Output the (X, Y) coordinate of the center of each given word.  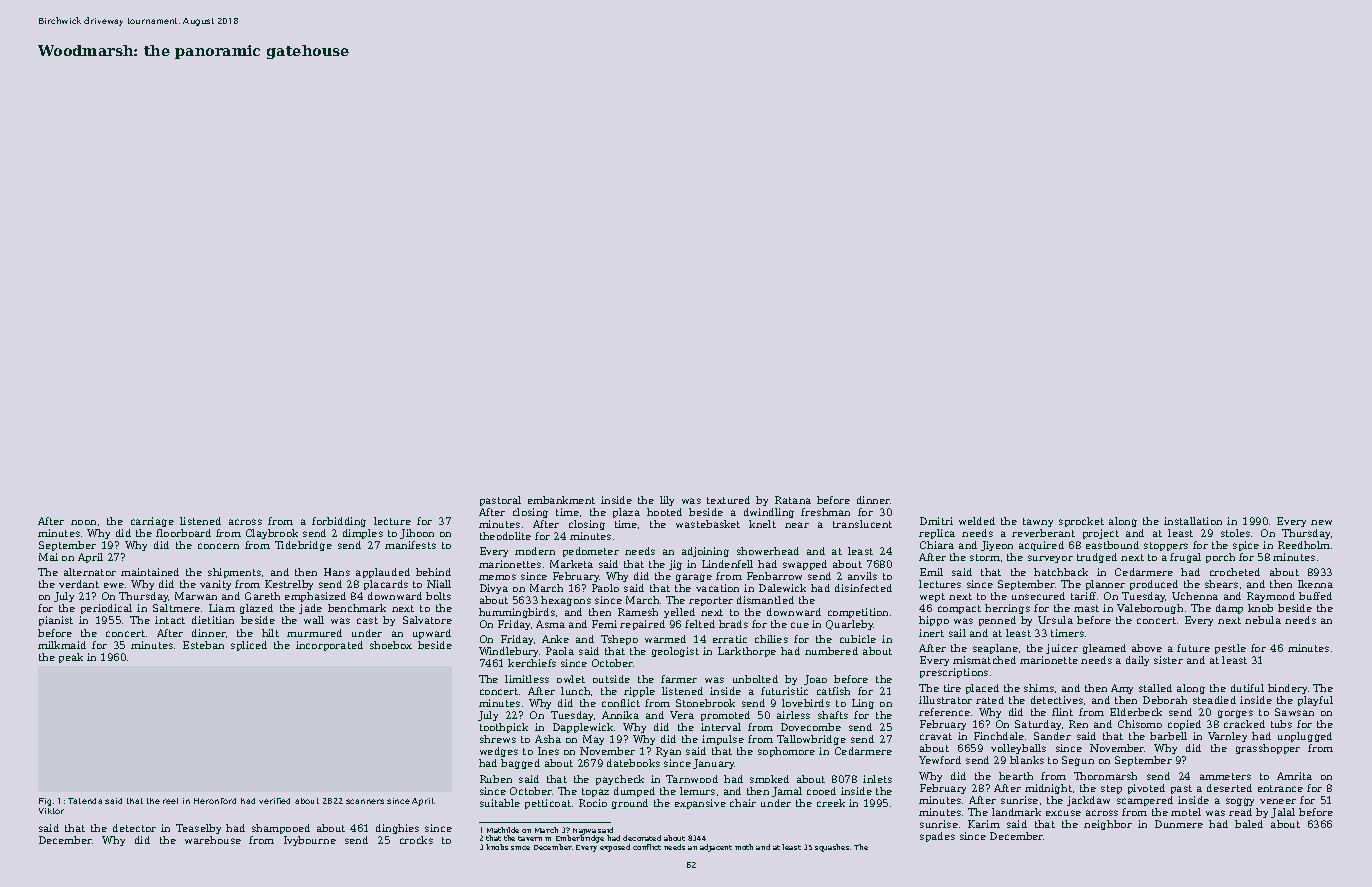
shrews (498, 739)
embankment (561, 500)
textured (728, 500)
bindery (1287, 689)
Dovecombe (811, 727)
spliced (249, 646)
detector (134, 828)
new (1321, 522)
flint (1062, 712)
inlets (877, 779)
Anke (555, 639)
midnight (1048, 789)
